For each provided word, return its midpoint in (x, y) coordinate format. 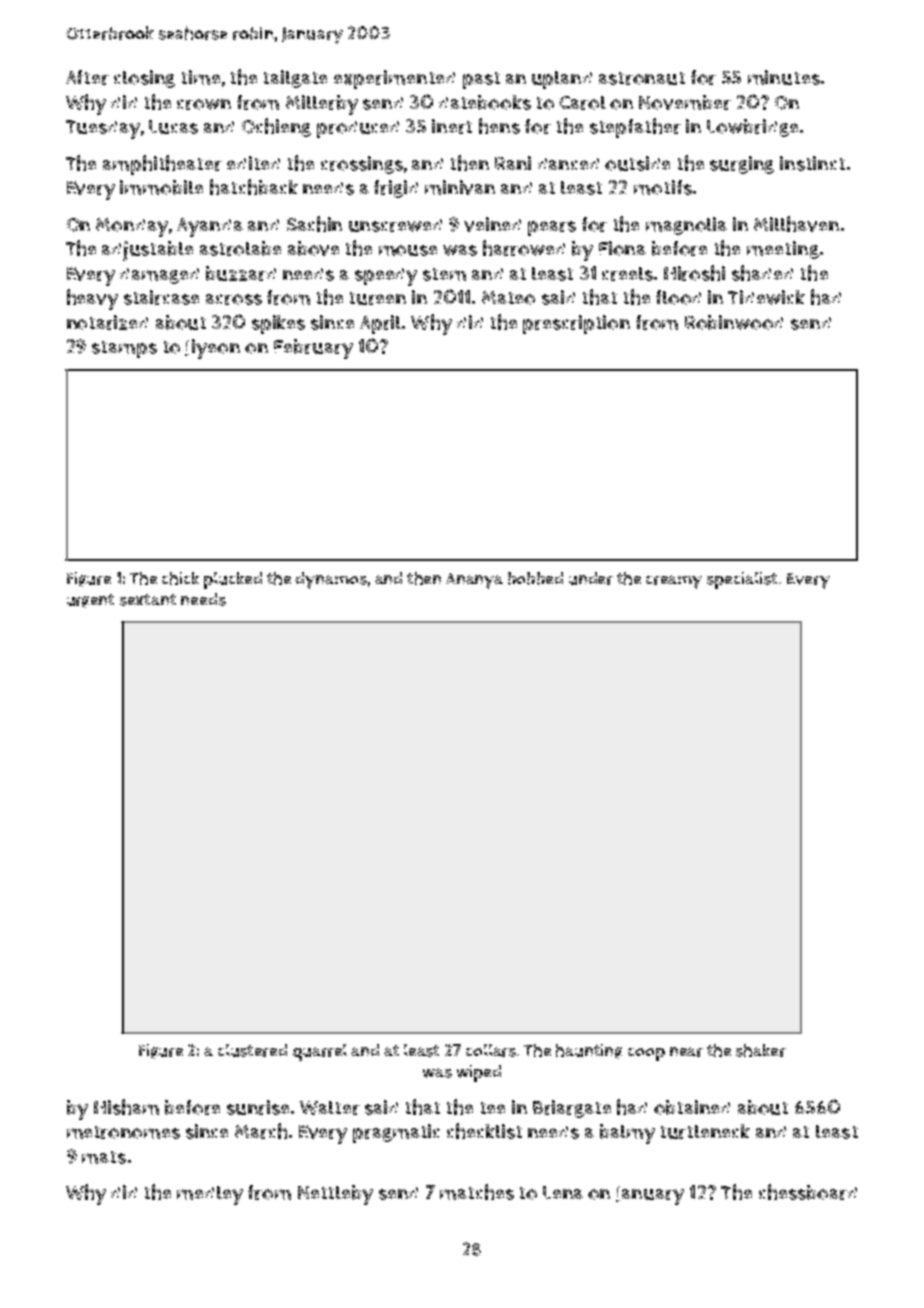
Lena (563, 1192)
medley (210, 1195)
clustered (252, 1050)
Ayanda (210, 227)
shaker (761, 1050)
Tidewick (766, 297)
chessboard (808, 1192)
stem (444, 274)
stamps (124, 349)
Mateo (508, 298)
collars (491, 1050)
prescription (576, 324)
